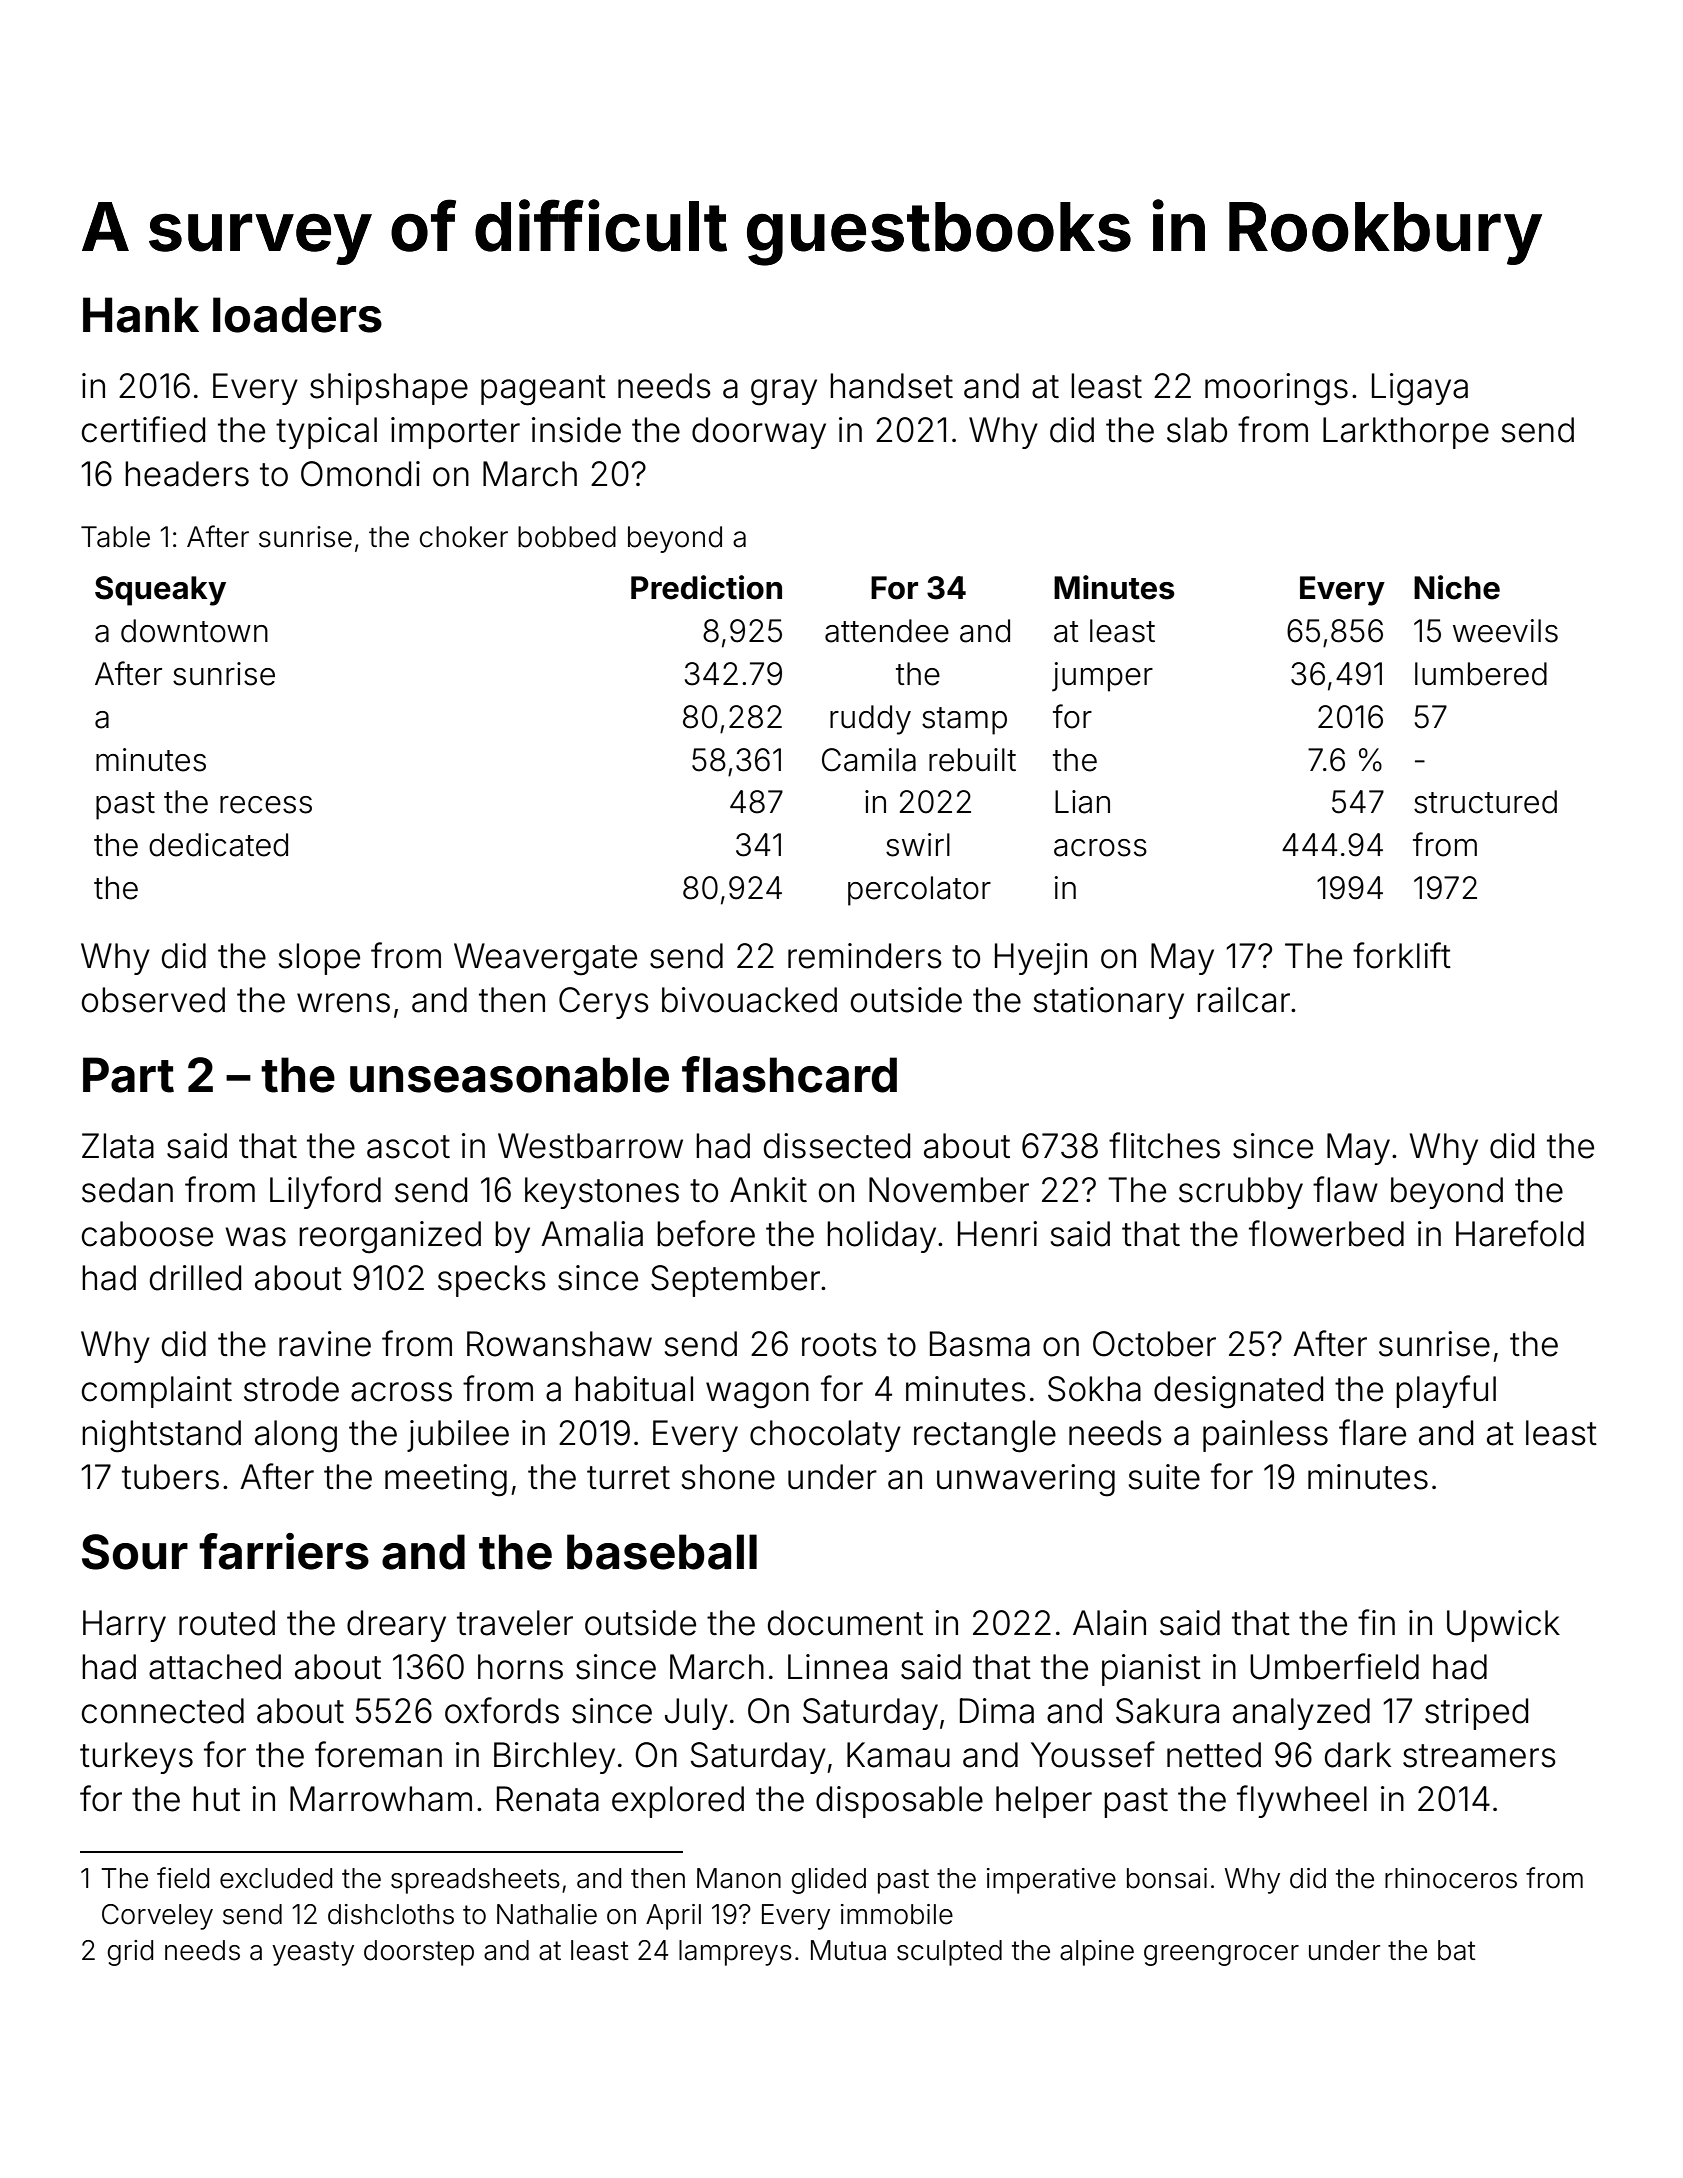 This document has width=1683, height=2178. I want to click on bat, so click(1456, 1950).
